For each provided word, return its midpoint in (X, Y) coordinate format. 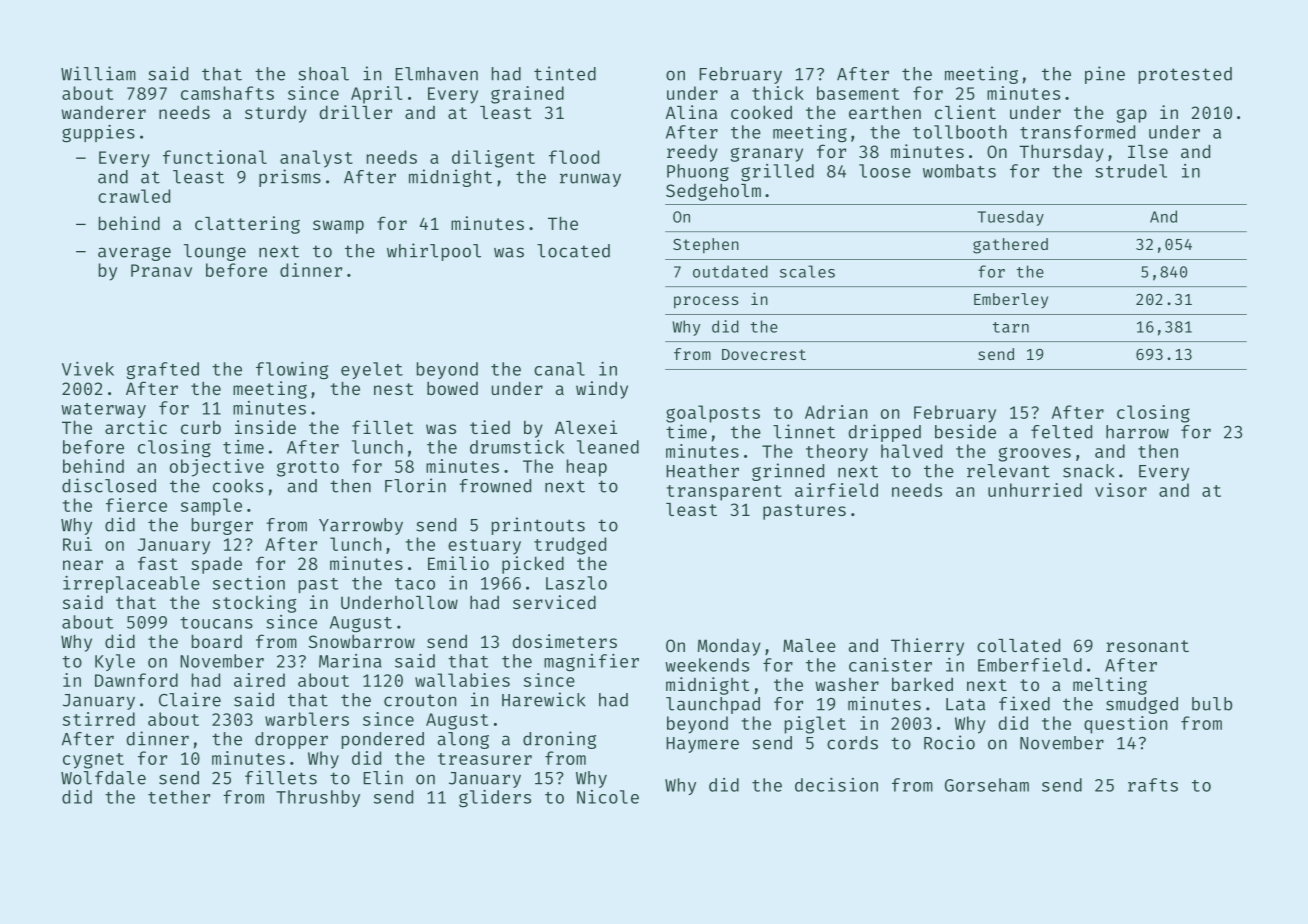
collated (1018, 645)
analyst (316, 159)
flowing (292, 371)
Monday (729, 647)
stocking (254, 604)
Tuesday (1011, 218)
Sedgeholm (713, 192)
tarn (1011, 327)
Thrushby (318, 798)
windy (602, 390)
